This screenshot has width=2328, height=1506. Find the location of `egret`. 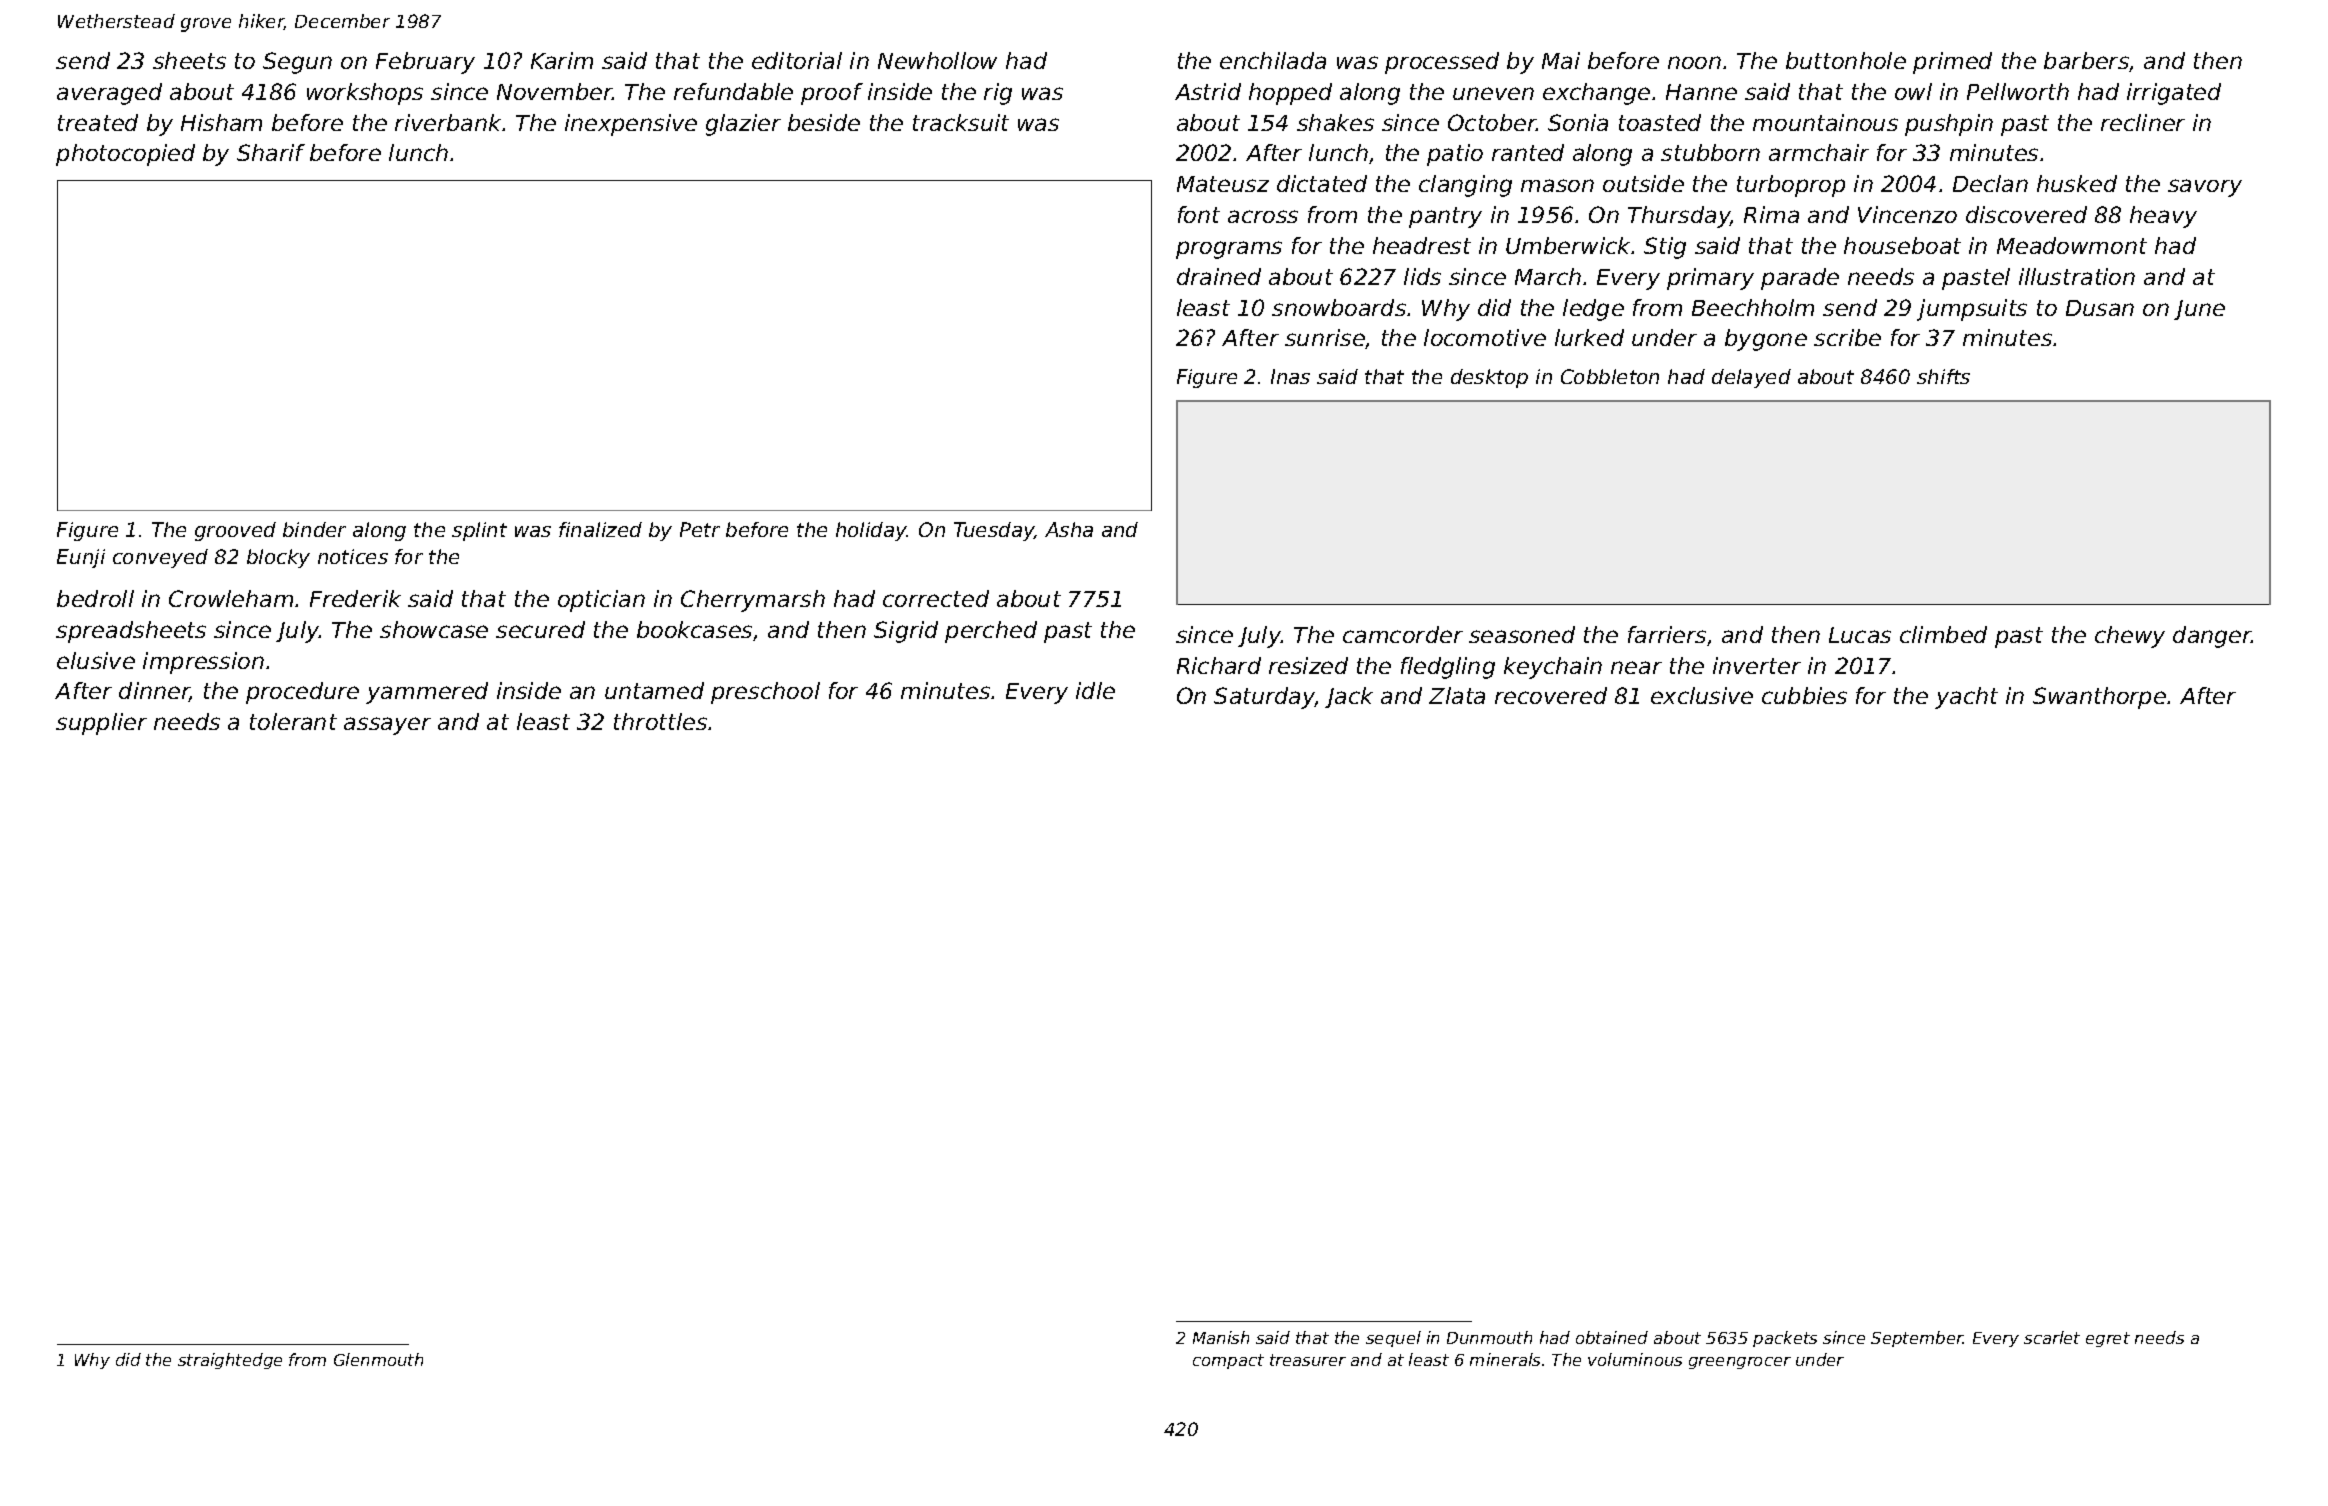

egret is located at coordinates (2108, 1339).
